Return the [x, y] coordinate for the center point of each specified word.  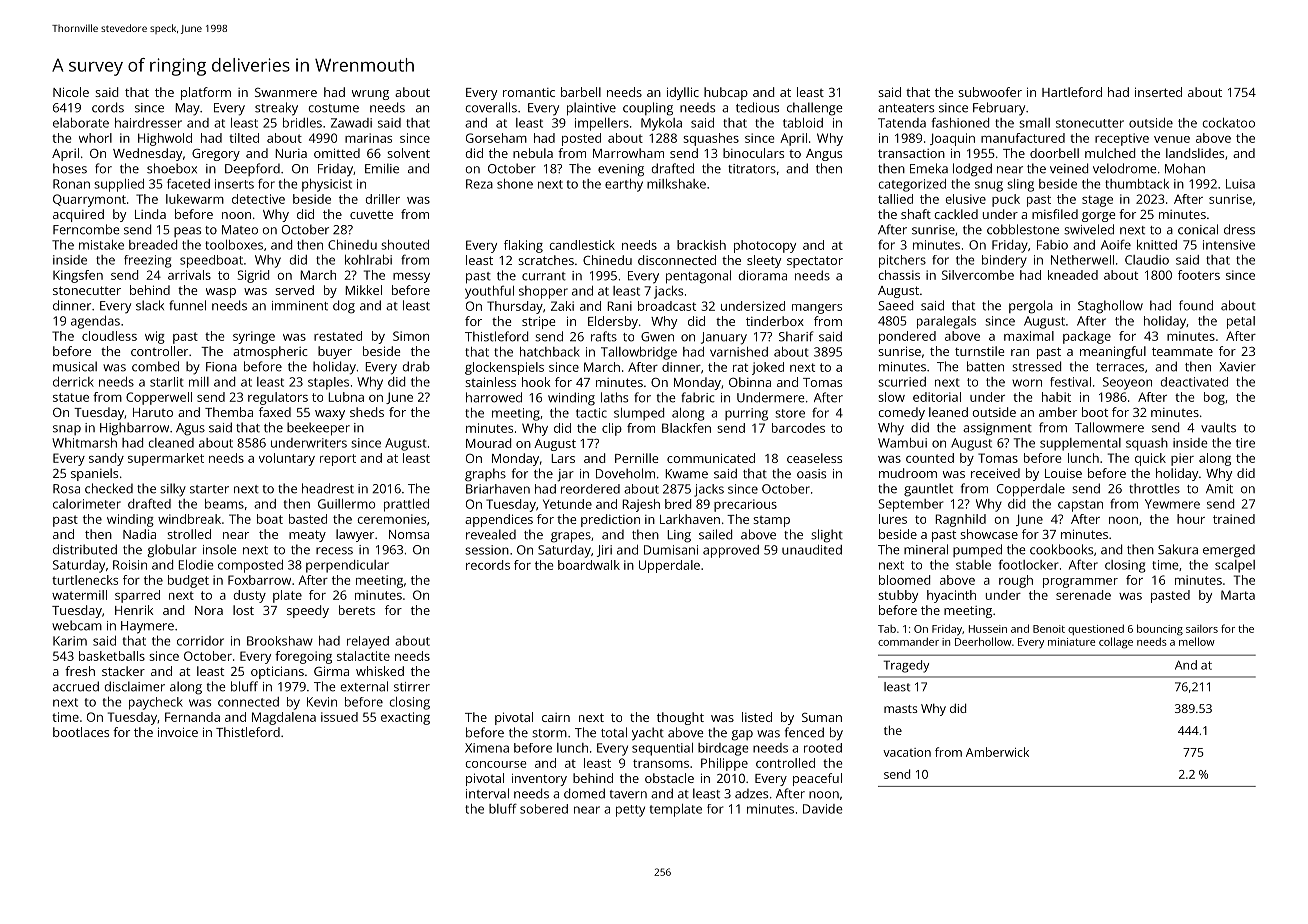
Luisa [1240, 184]
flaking [523, 246]
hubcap [726, 93]
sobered [544, 809]
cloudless [109, 336]
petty [630, 811]
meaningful [1113, 352]
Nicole [71, 92]
